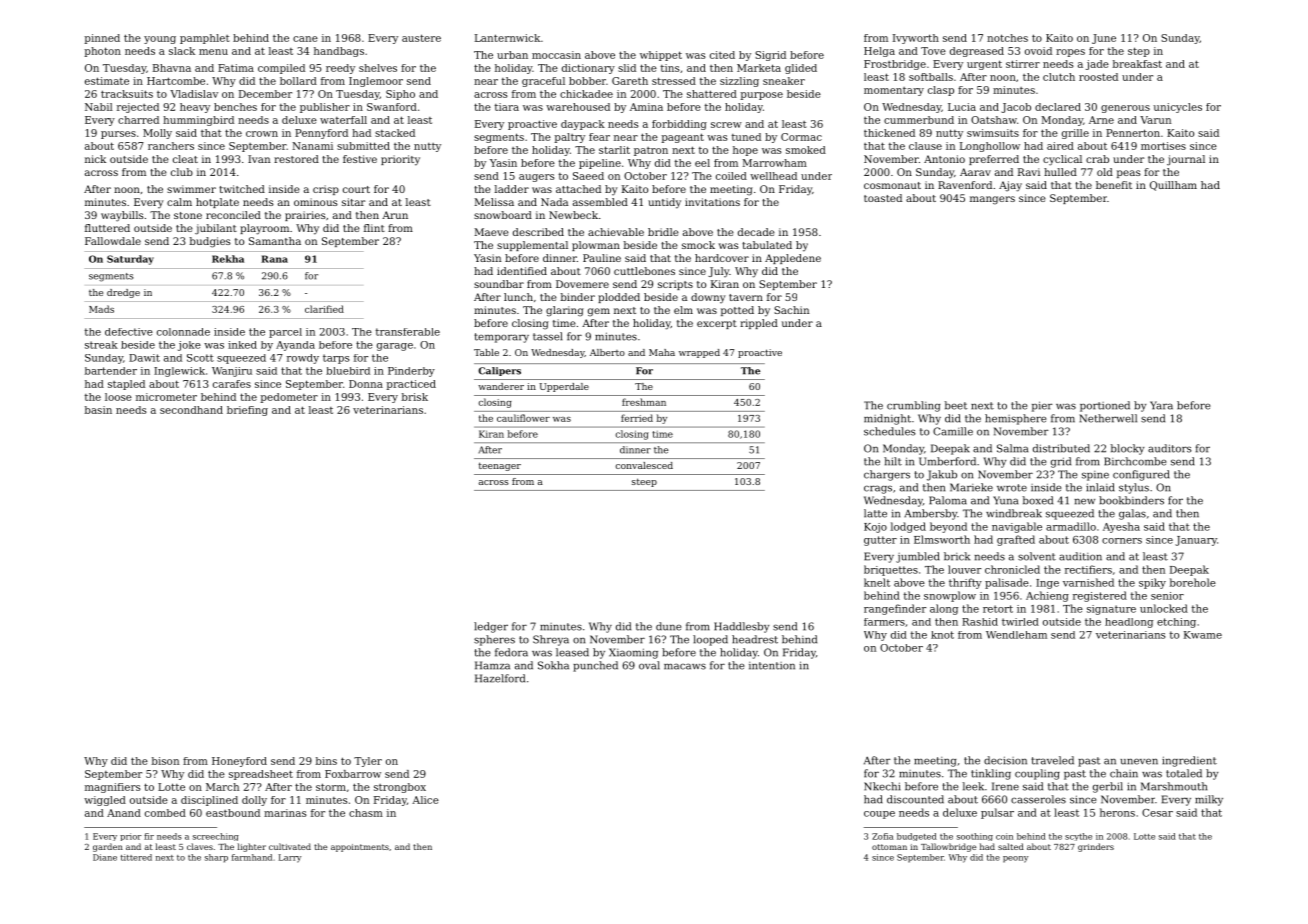 Image resolution: width=1308 pixels, height=924 pixels. What do you see at coordinates (1095, 476) in the screenshot?
I see `spine` at bounding box center [1095, 476].
